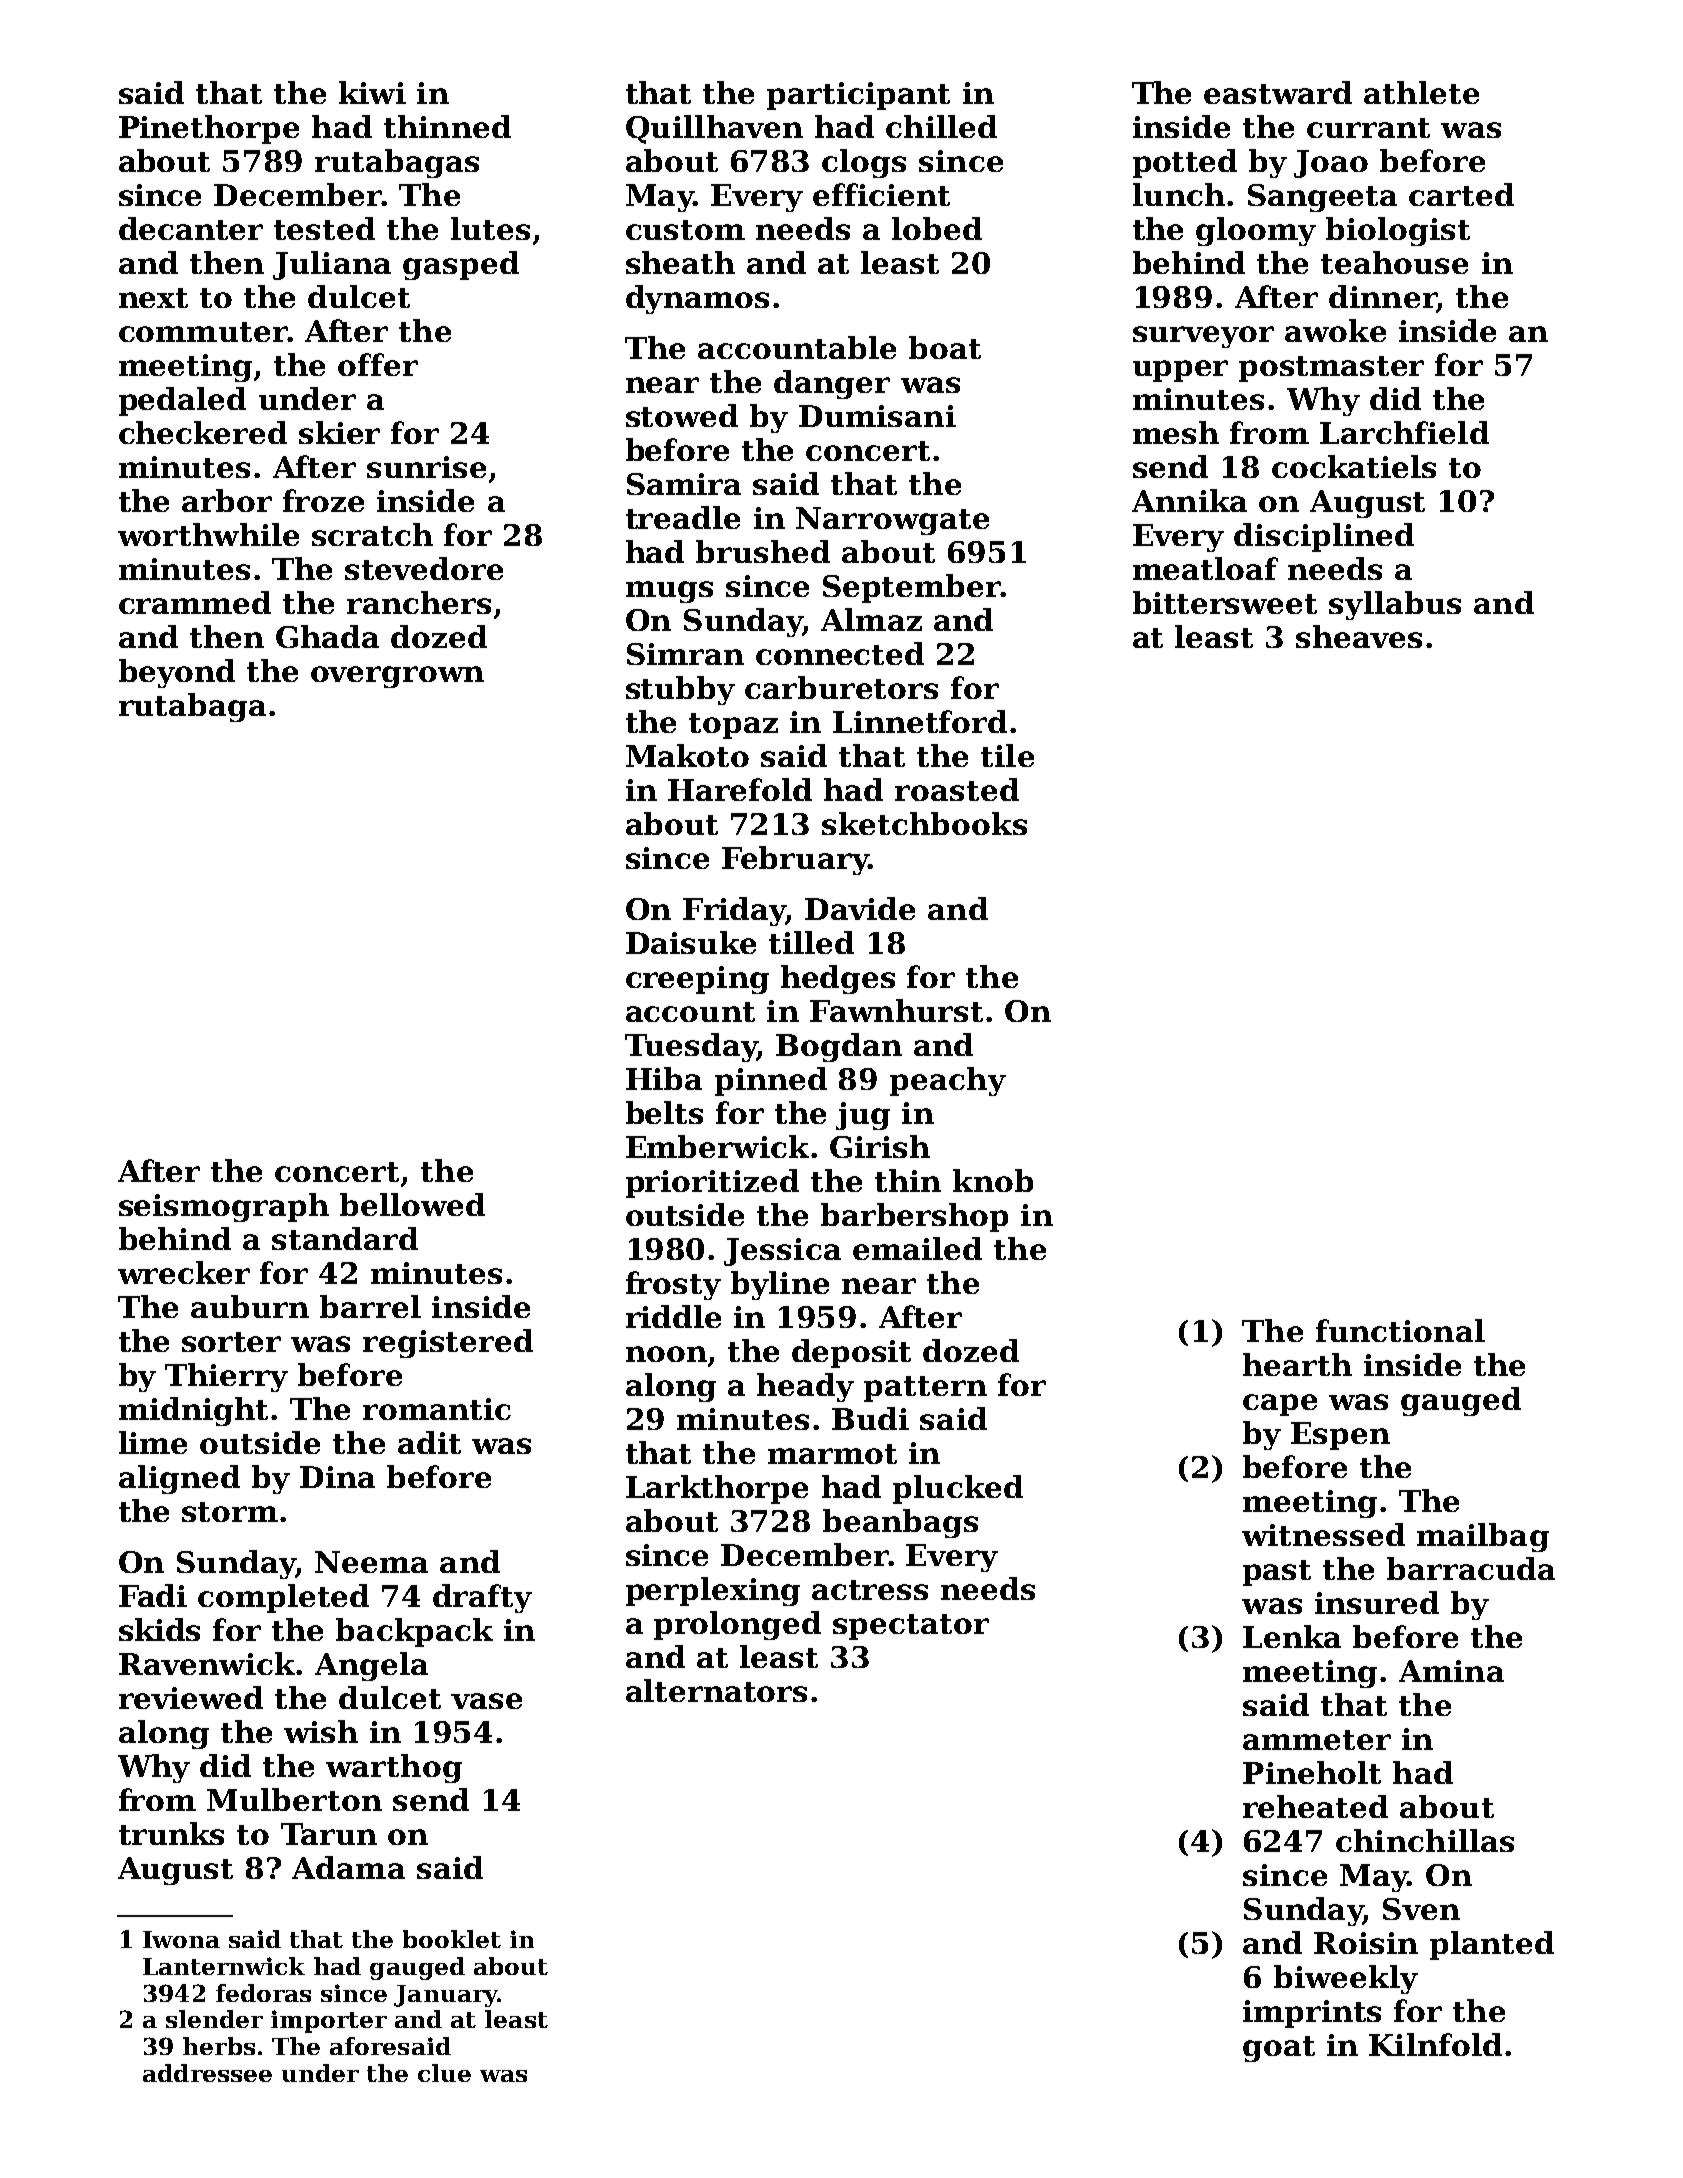  What do you see at coordinates (1461, 194) in the screenshot?
I see `carted` at bounding box center [1461, 194].
